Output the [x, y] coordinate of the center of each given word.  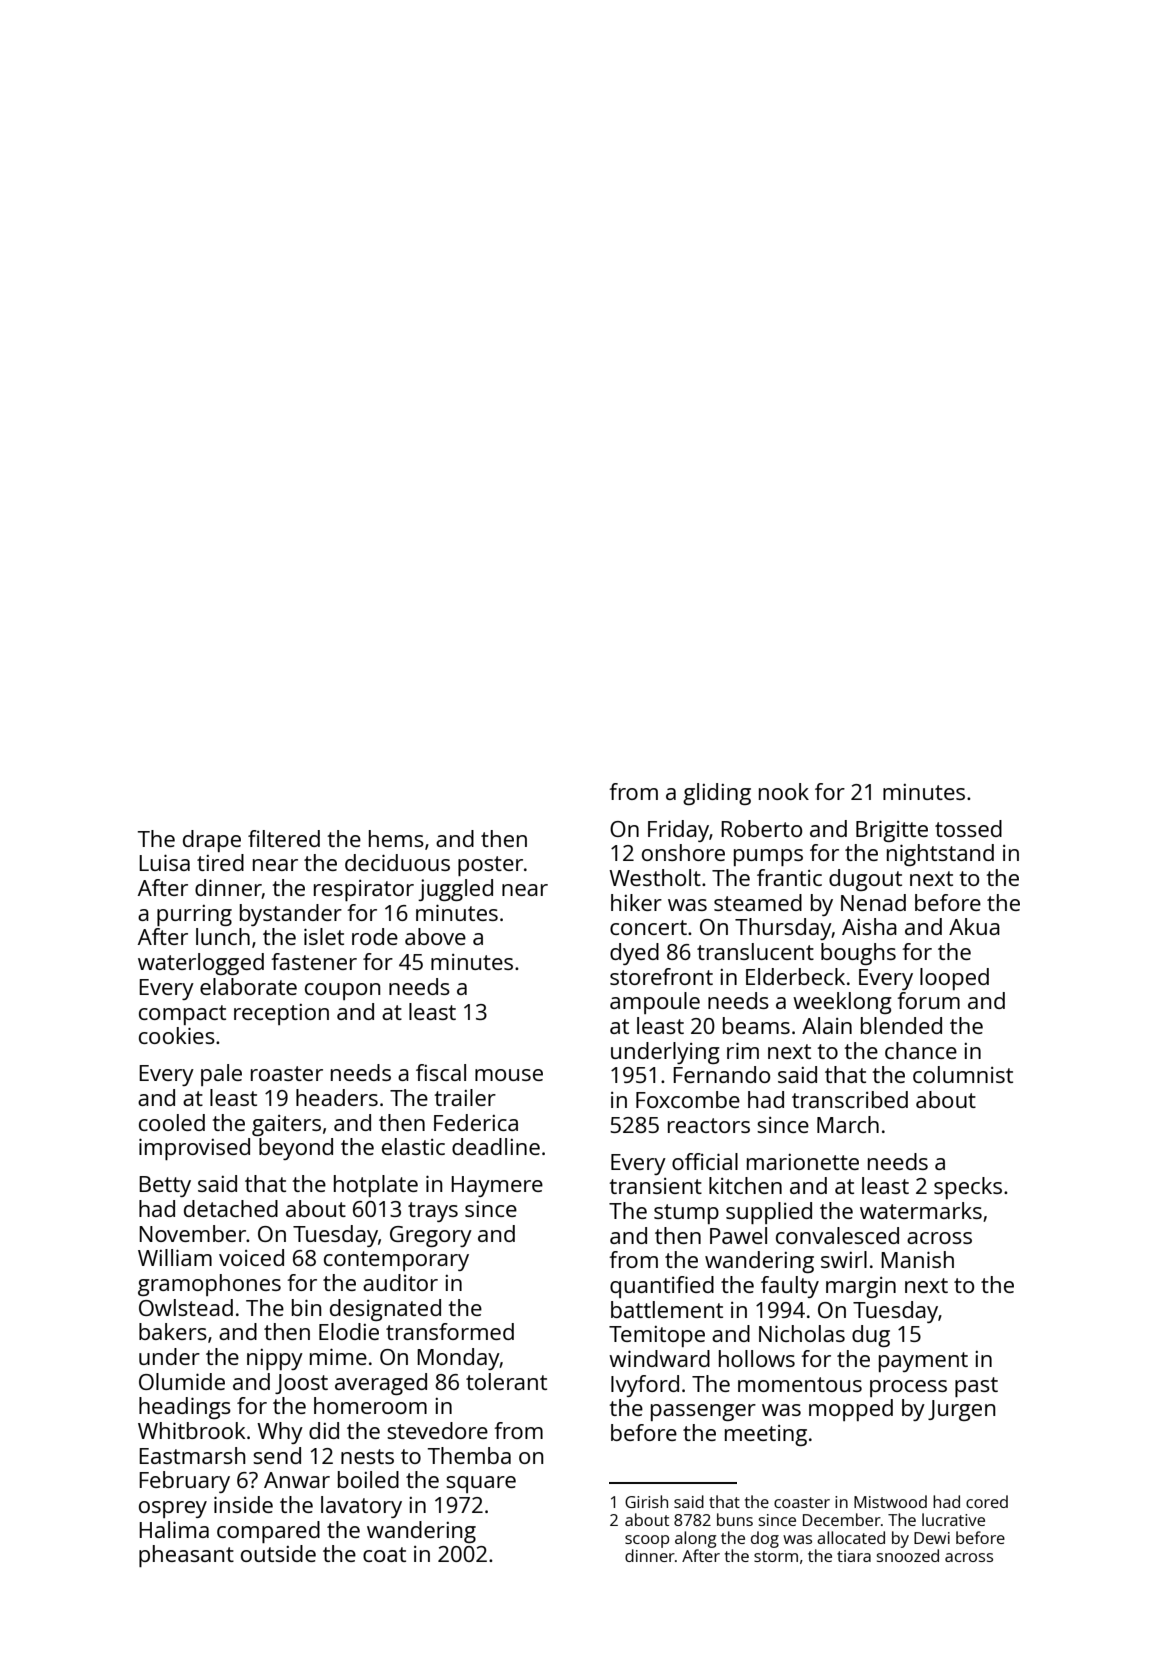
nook [784, 791]
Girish [646, 1501]
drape [212, 841]
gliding [717, 794]
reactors [709, 1125]
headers [337, 1097]
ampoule [655, 1003]
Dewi [932, 1538]
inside [243, 1504]
